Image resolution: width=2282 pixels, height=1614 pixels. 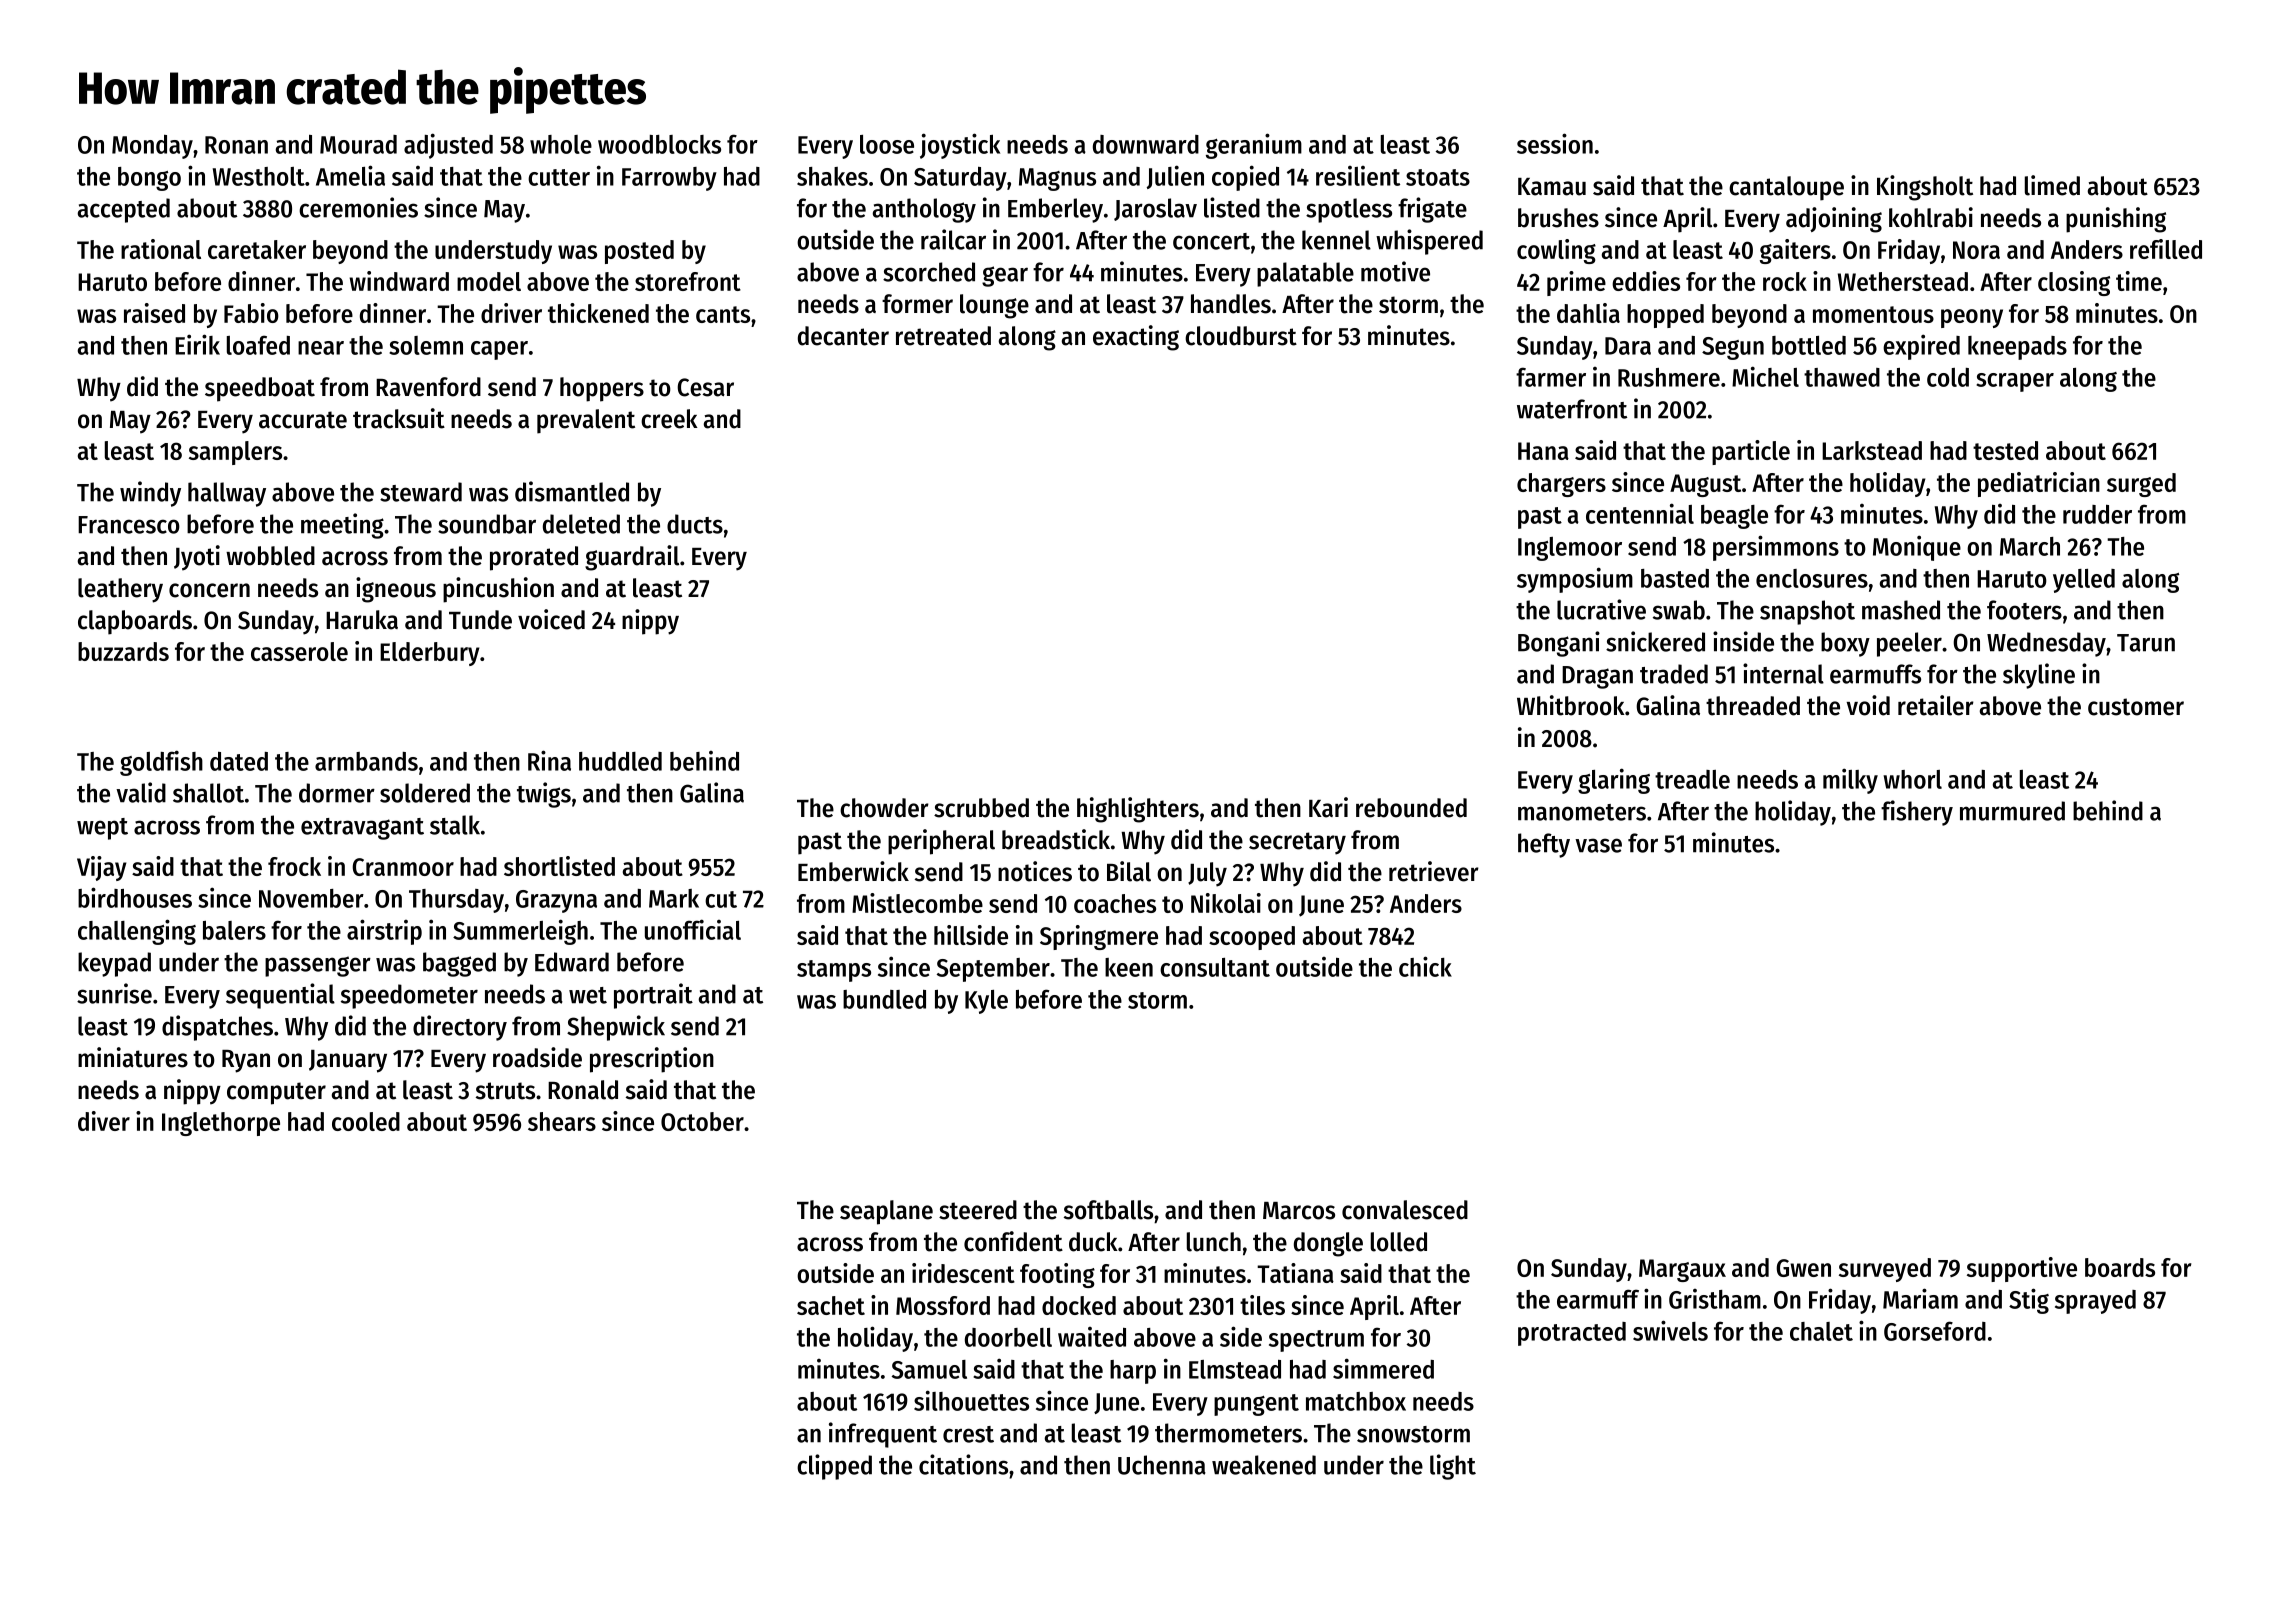 I want to click on threaded, so click(x=1753, y=706).
